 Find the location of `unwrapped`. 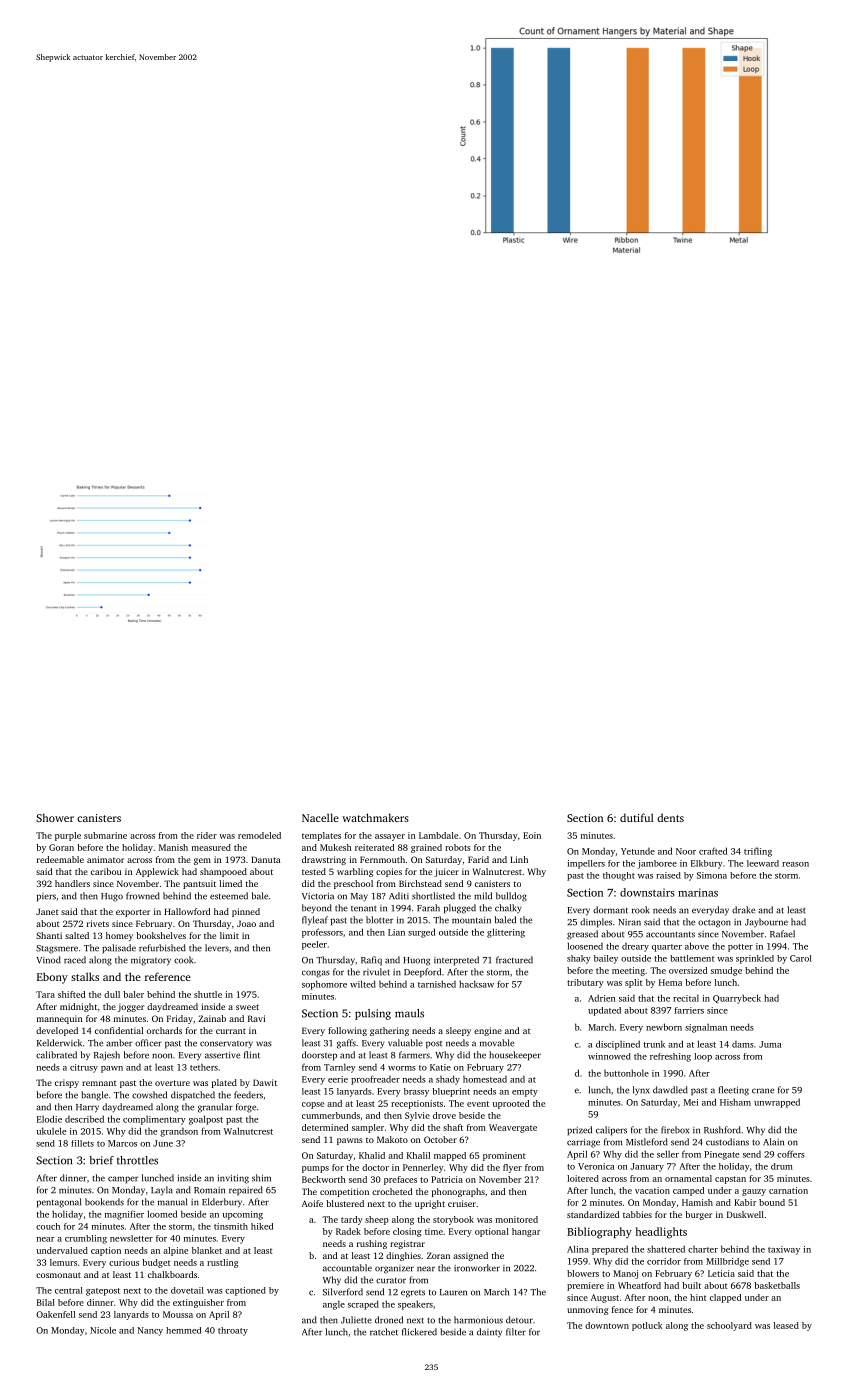

unwrapped is located at coordinates (777, 1103).
